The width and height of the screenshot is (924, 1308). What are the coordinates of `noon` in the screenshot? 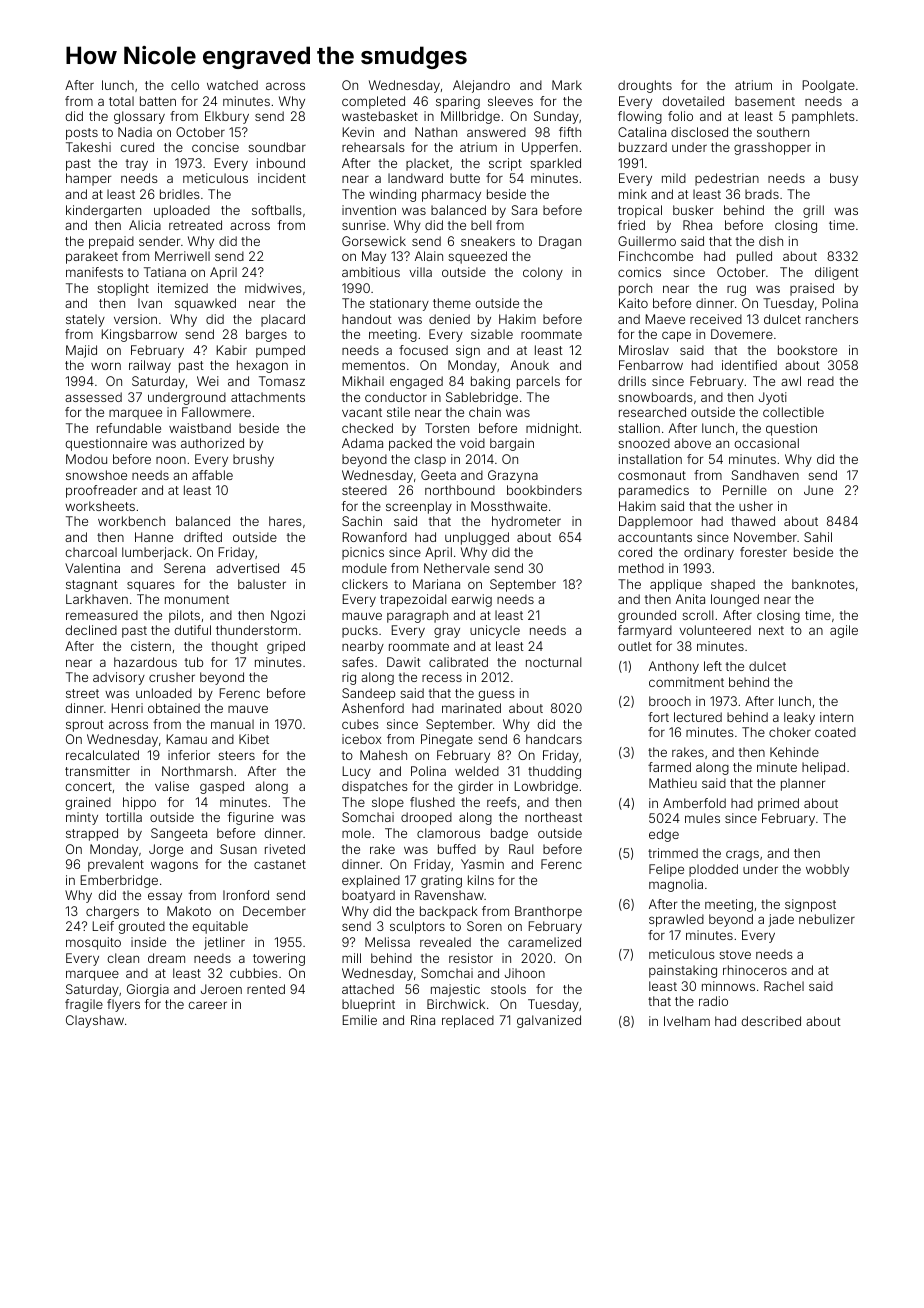 It's located at (171, 460).
